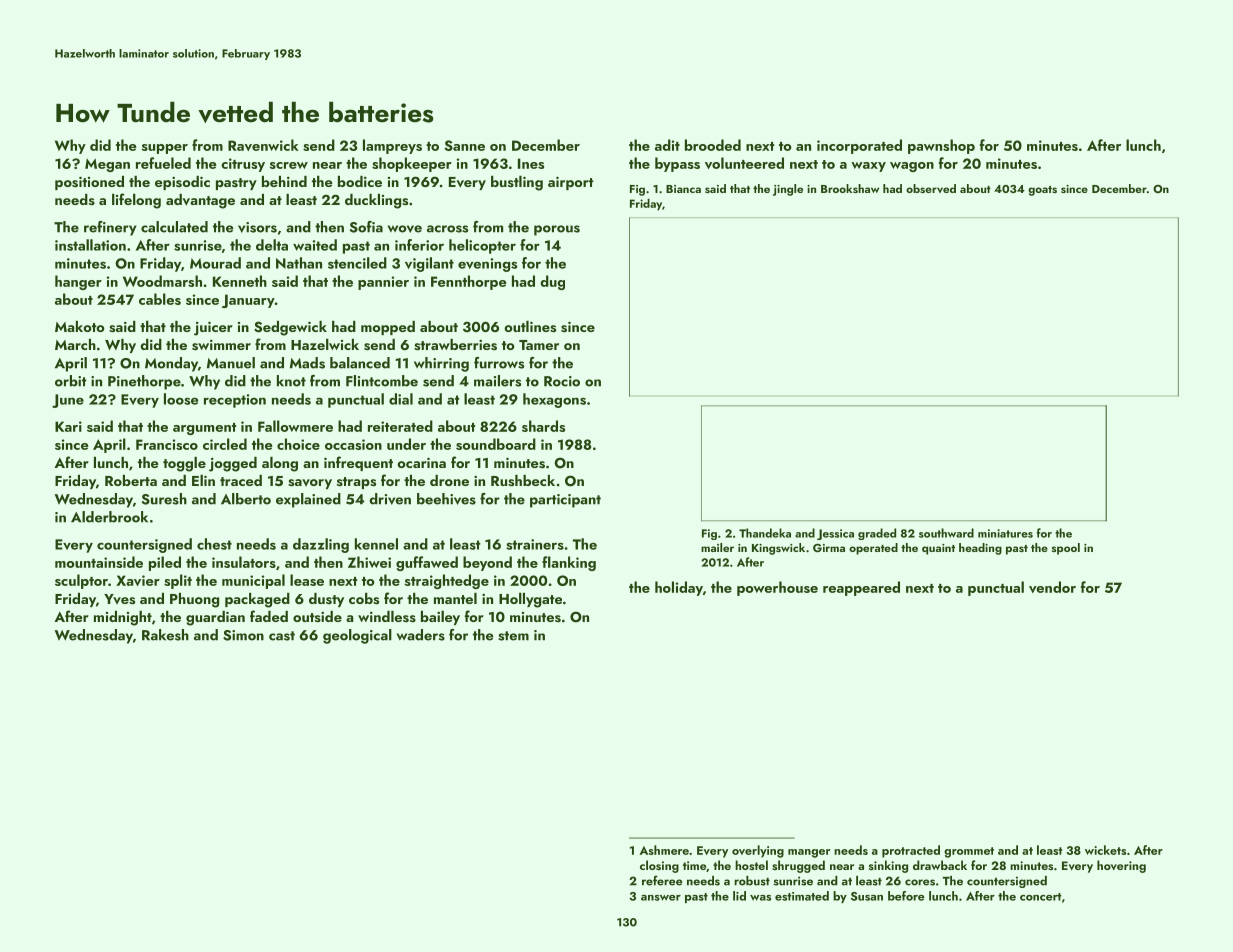 Image resolution: width=1233 pixels, height=952 pixels. Describe the element at coordinates (788, 190) in the document. I see `jingle` at that location.
